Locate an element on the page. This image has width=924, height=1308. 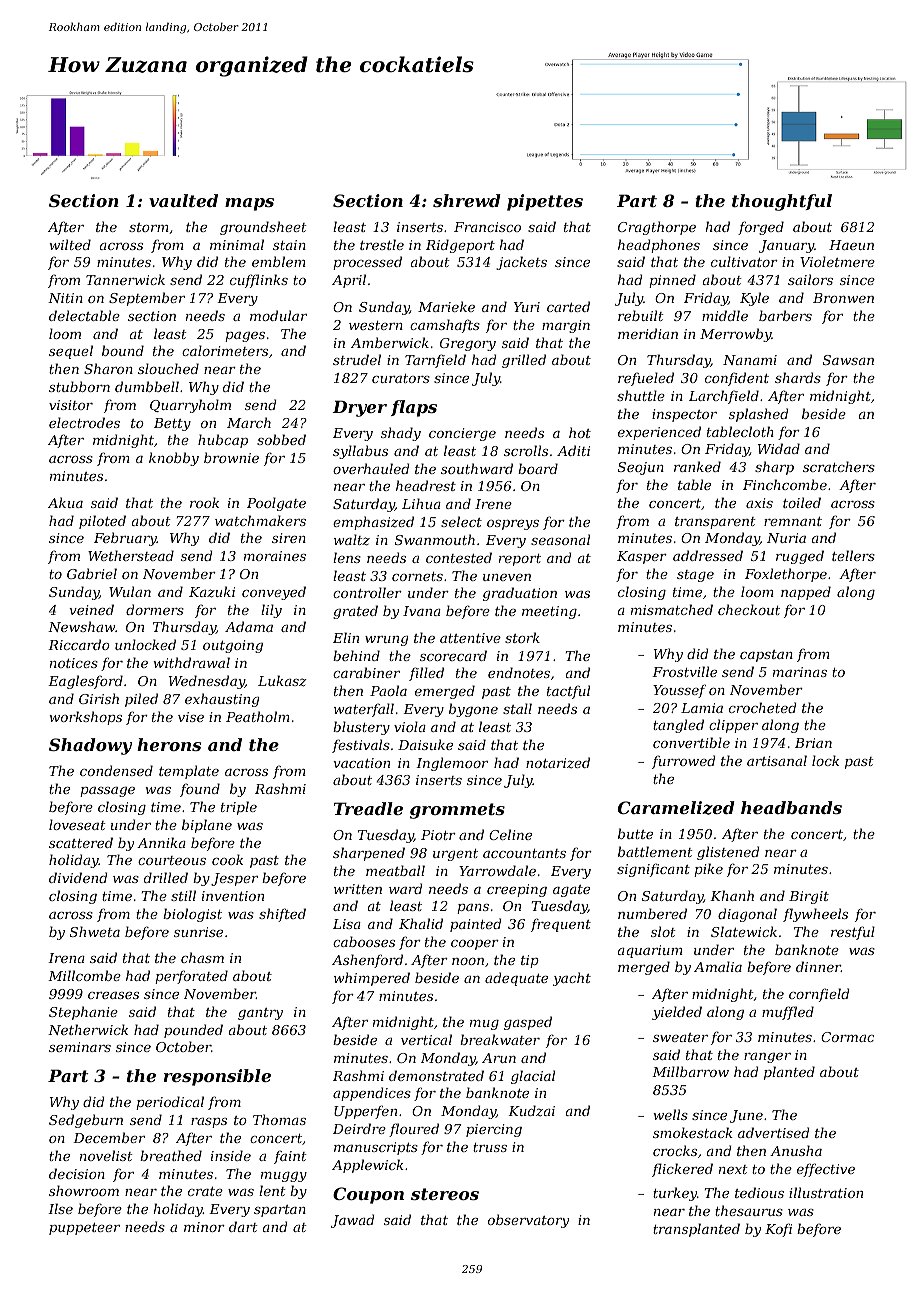
hubcap is located at coordinates (223, 441).
